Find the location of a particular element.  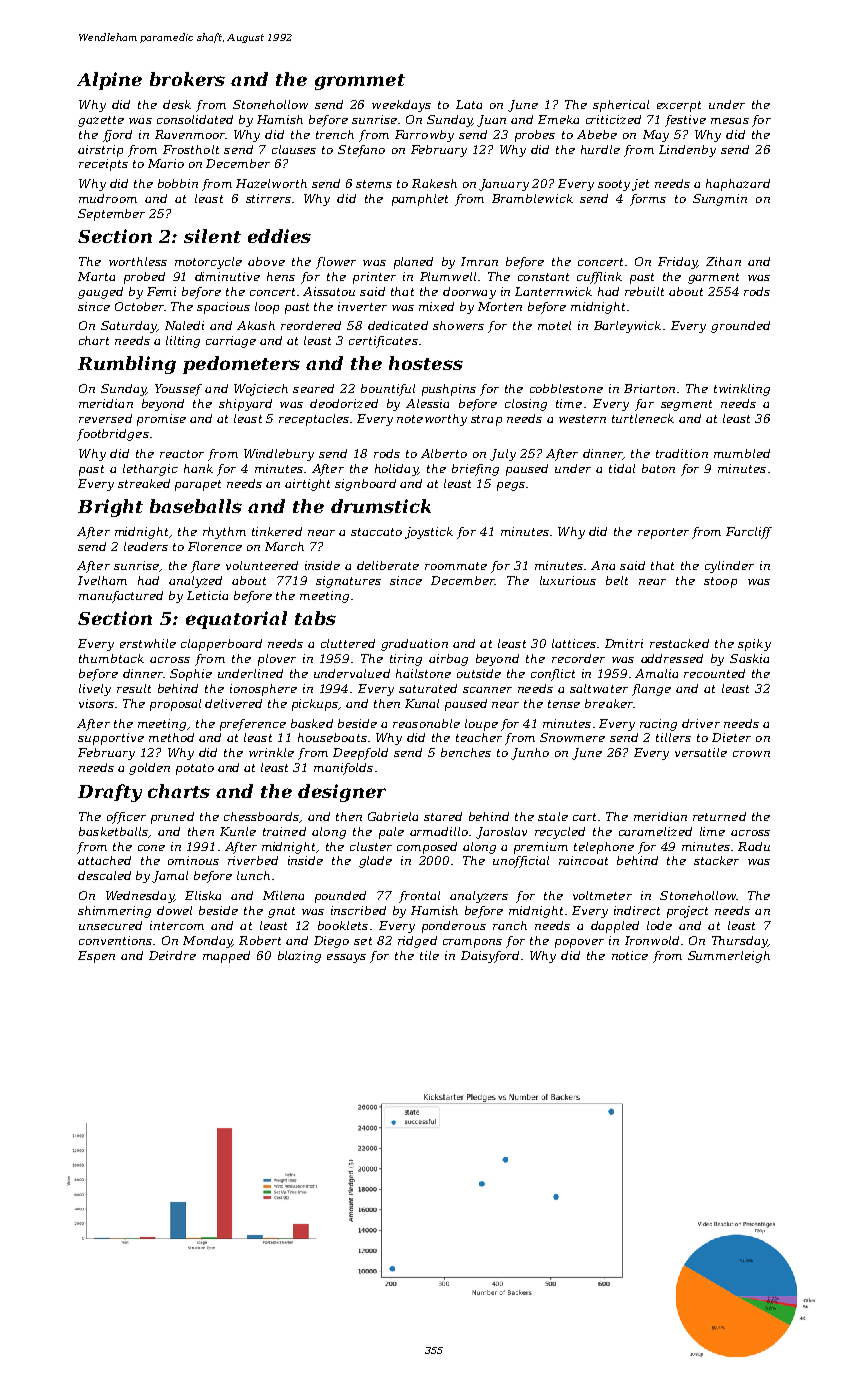

deodorized is located at coordinates (344, 403).
